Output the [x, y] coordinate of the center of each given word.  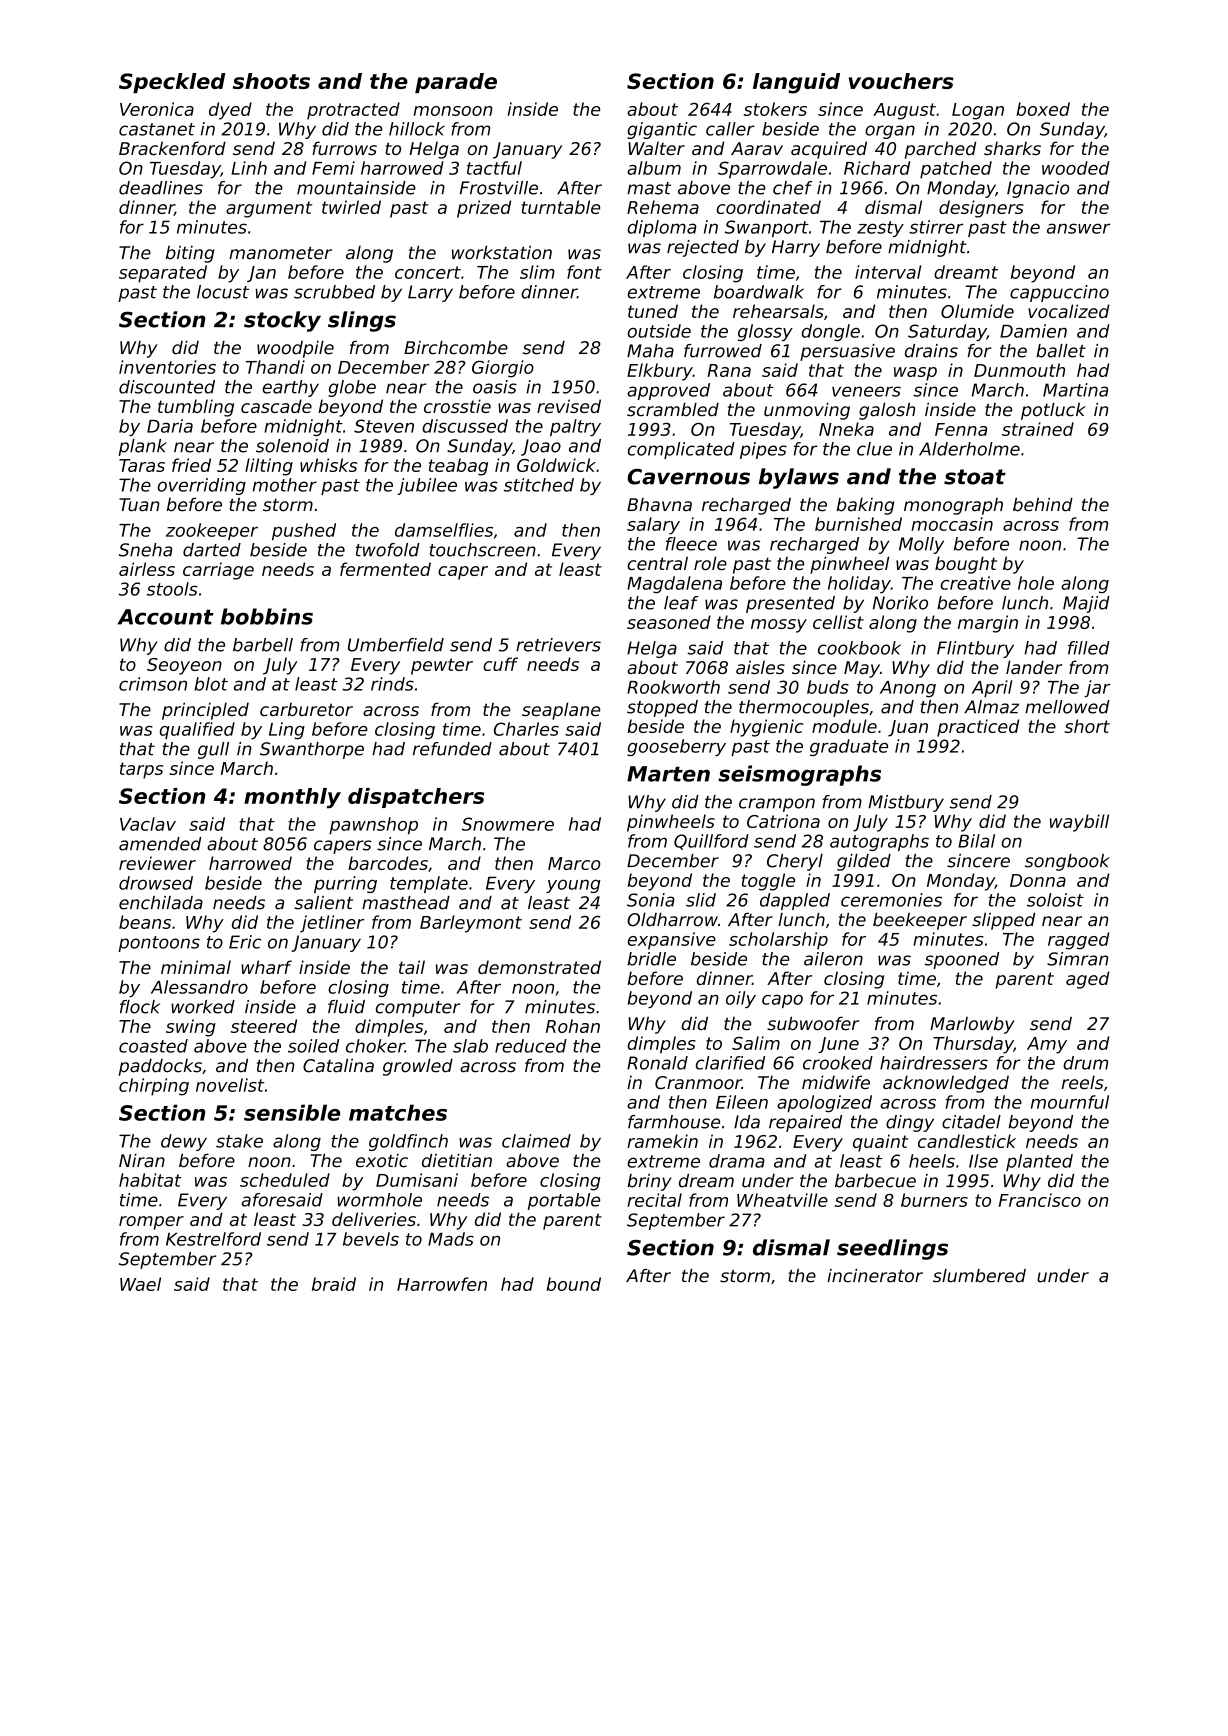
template [429, 884]
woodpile [295, 349]
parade [456, 83]
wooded [1076, 168]
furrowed [723, 351]
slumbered [979, 1276]
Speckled [172, 83]
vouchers [901, 81]
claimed [536, 1141]
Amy [1047, 1045]
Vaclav [148, 824]
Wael [140, 1284]
